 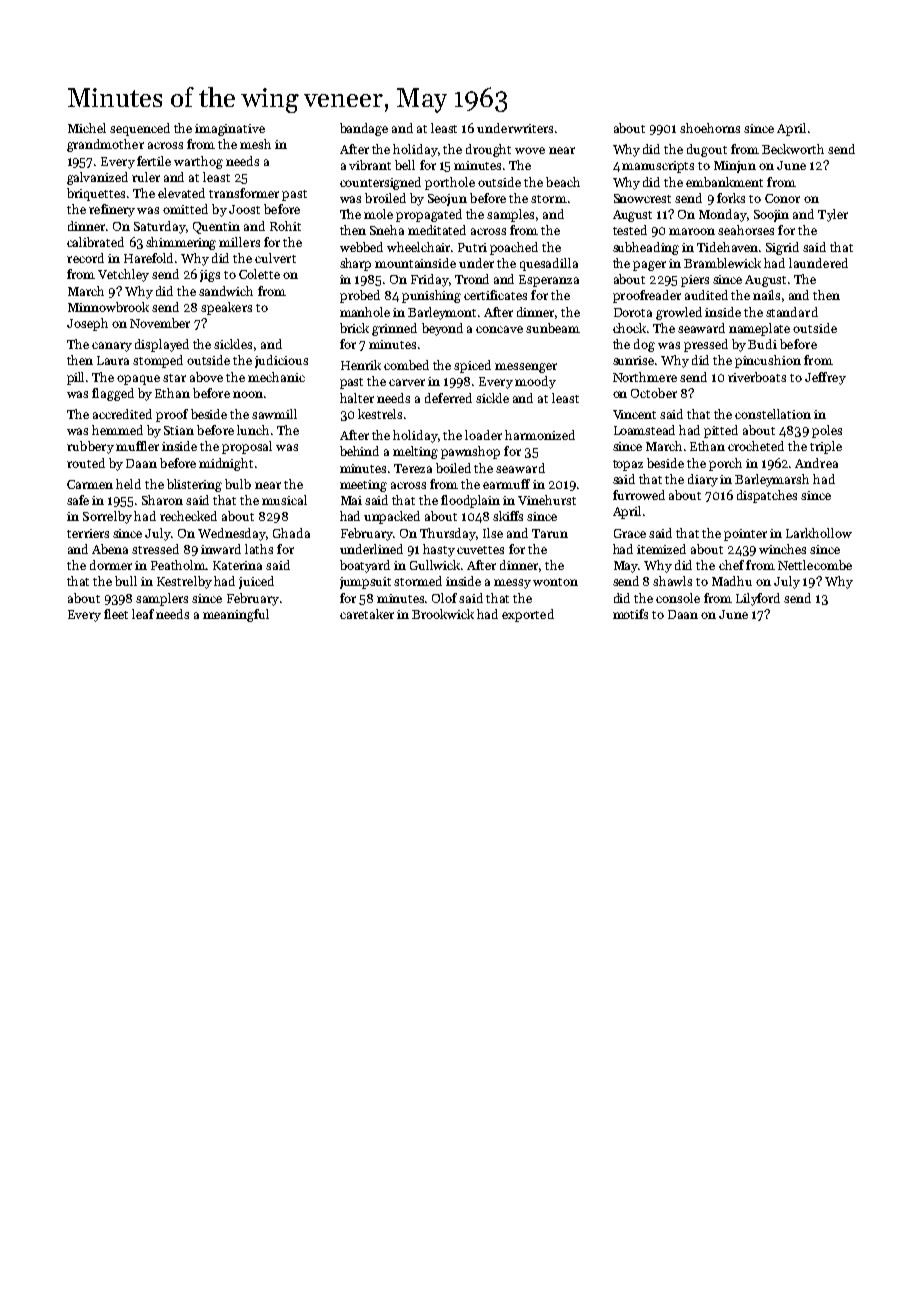 What do you see at coordinates (105, 145) in the screenshot?
I see `grandmother` at bounding box center [105, 145].
